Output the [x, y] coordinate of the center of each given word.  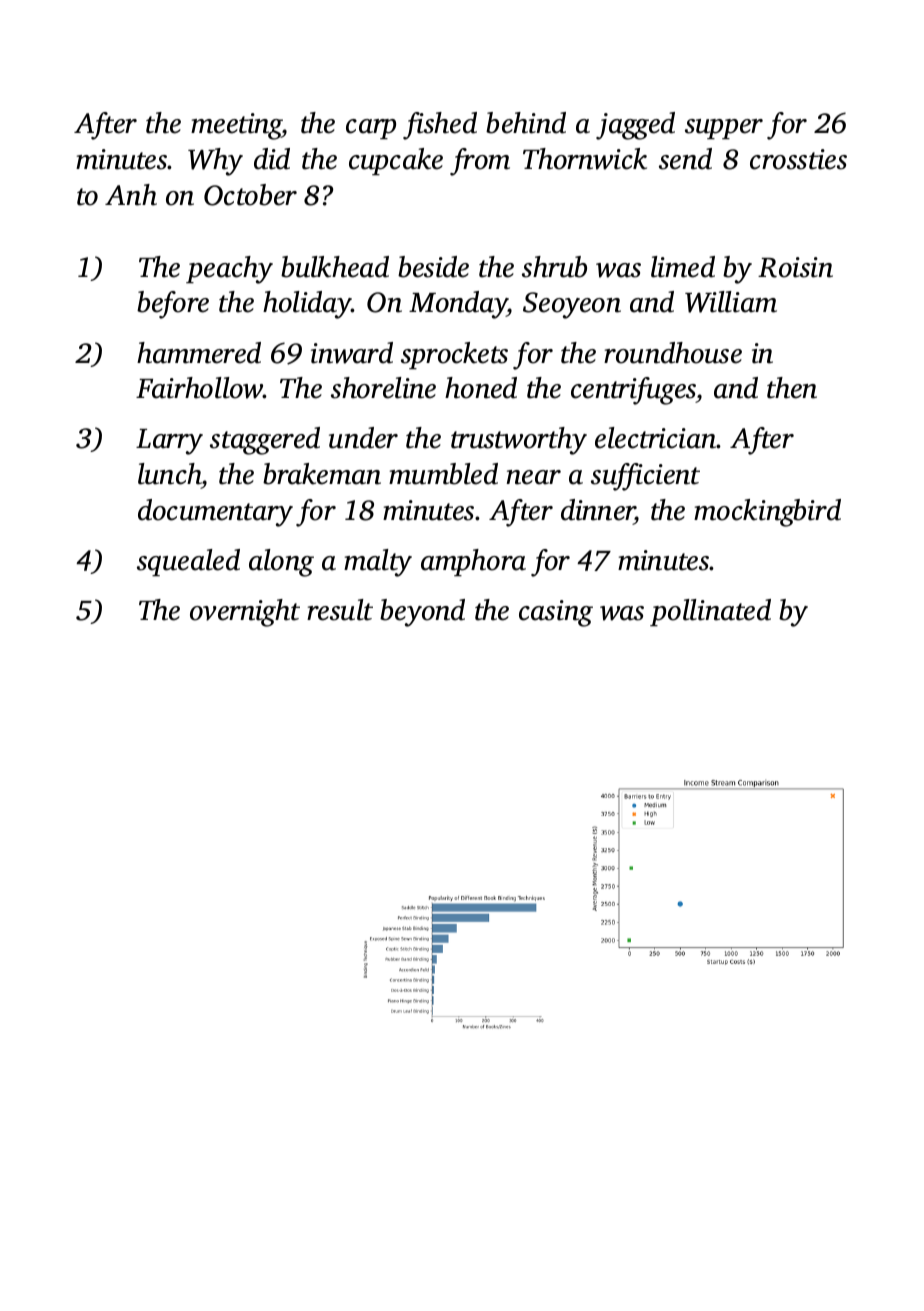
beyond [422, 613]
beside [433, 267]
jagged [635, 126]
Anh [131, 195]
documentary [215, 513]
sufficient [645, 477]
